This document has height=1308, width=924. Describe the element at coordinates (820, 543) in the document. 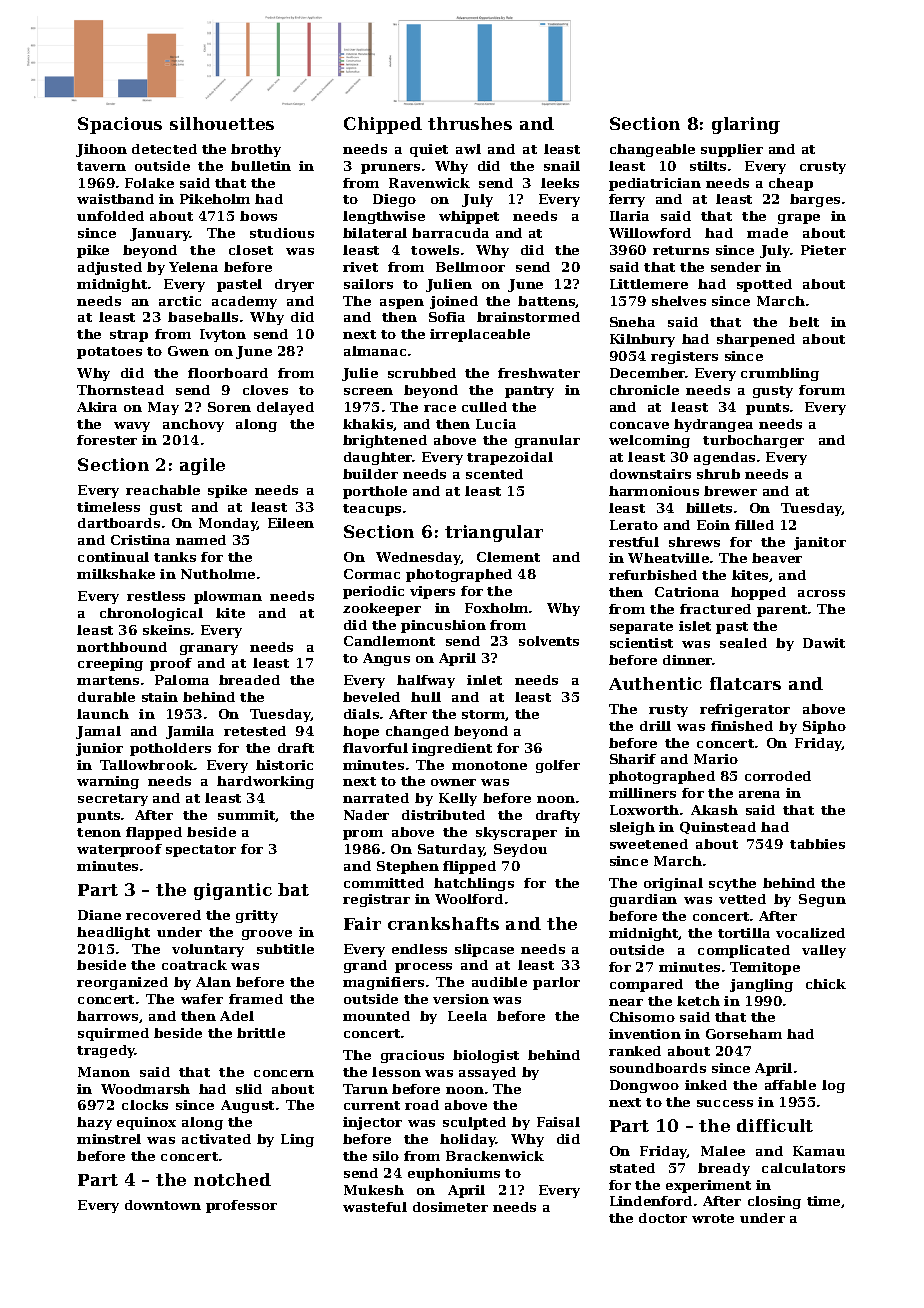

I see `janitor` at that location.
